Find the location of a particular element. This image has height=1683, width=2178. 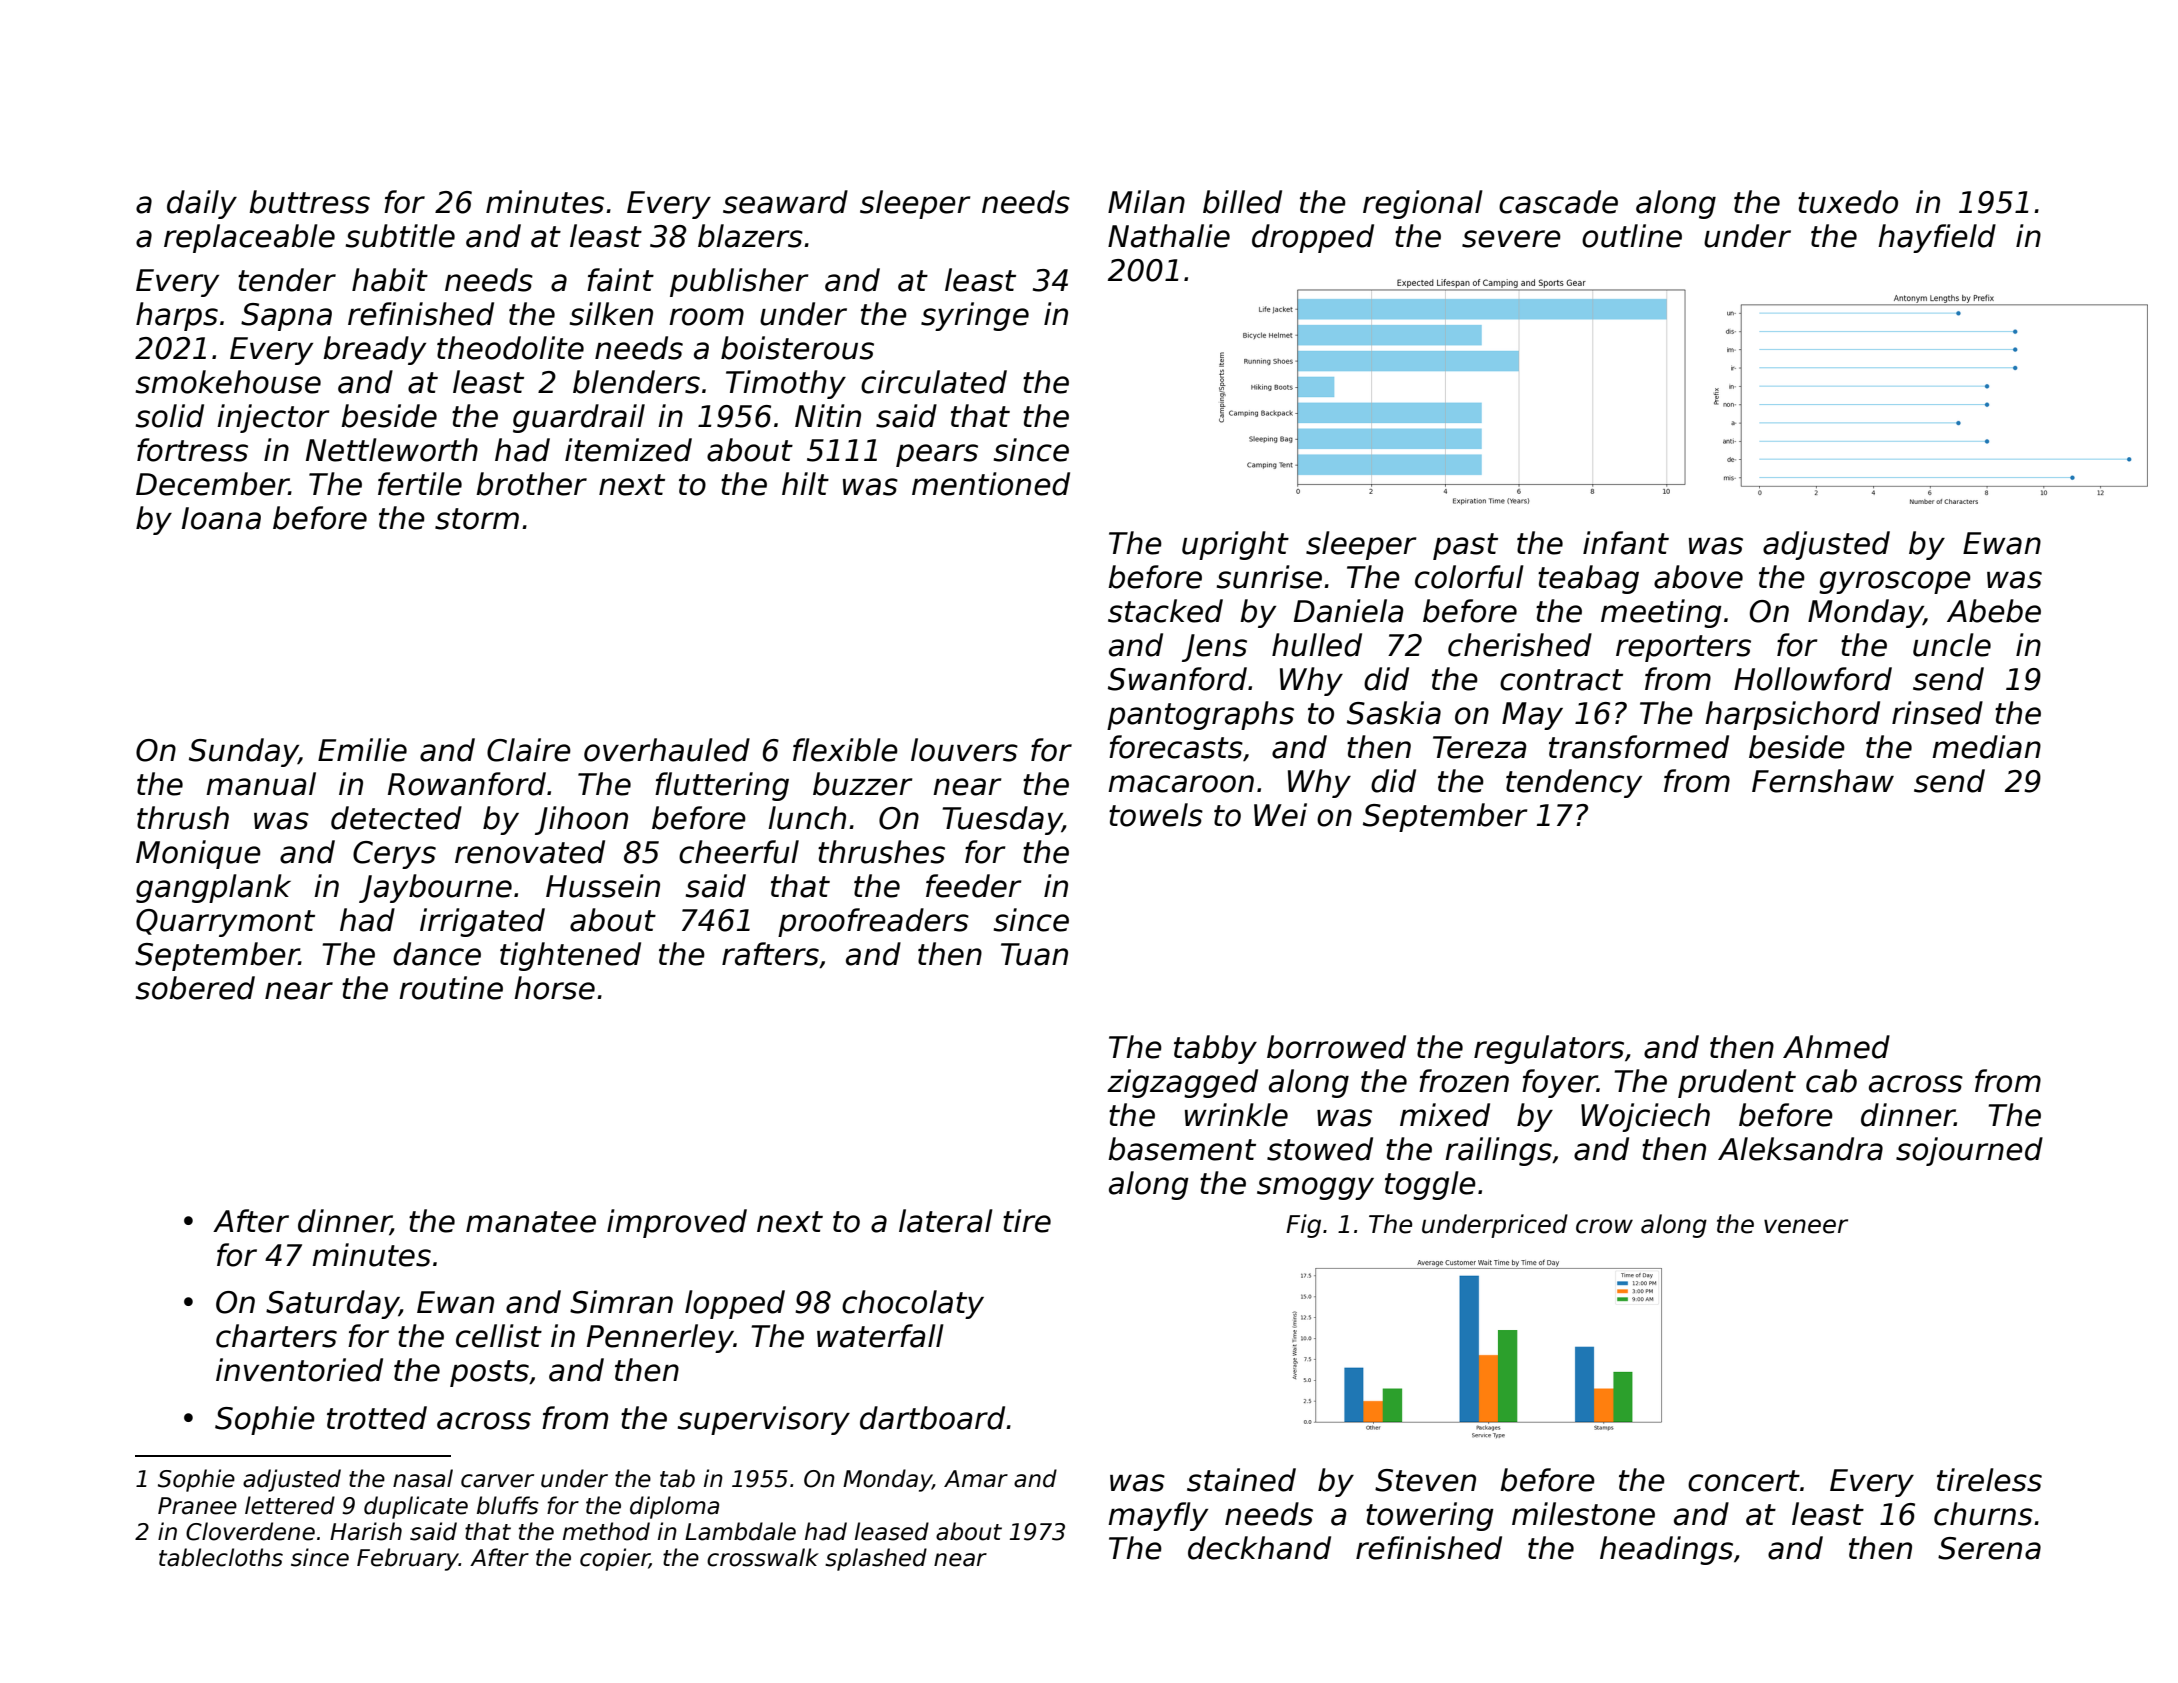

hayfield is located at coordinates (1937, 238).
